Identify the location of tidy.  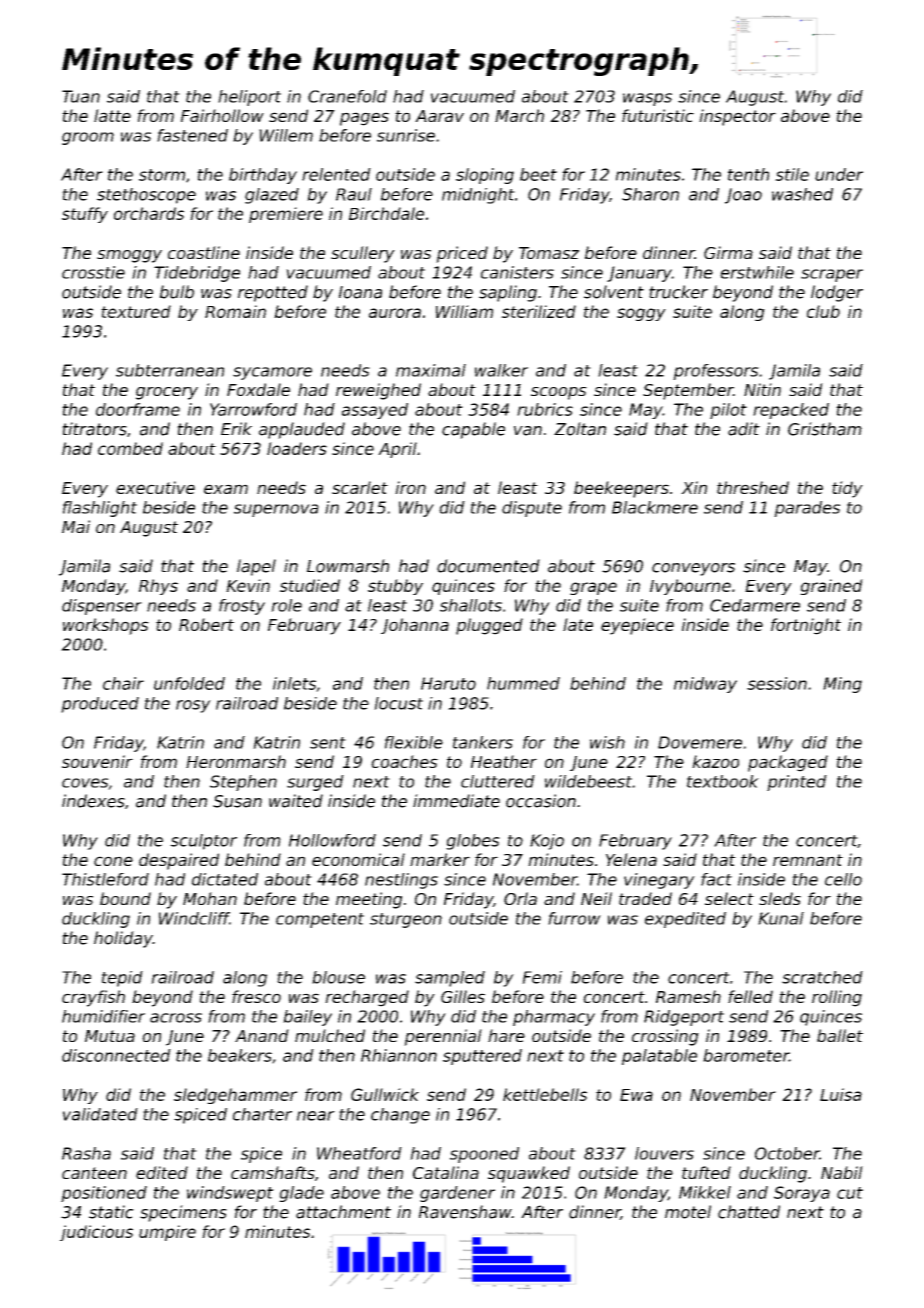
(847, 489).
